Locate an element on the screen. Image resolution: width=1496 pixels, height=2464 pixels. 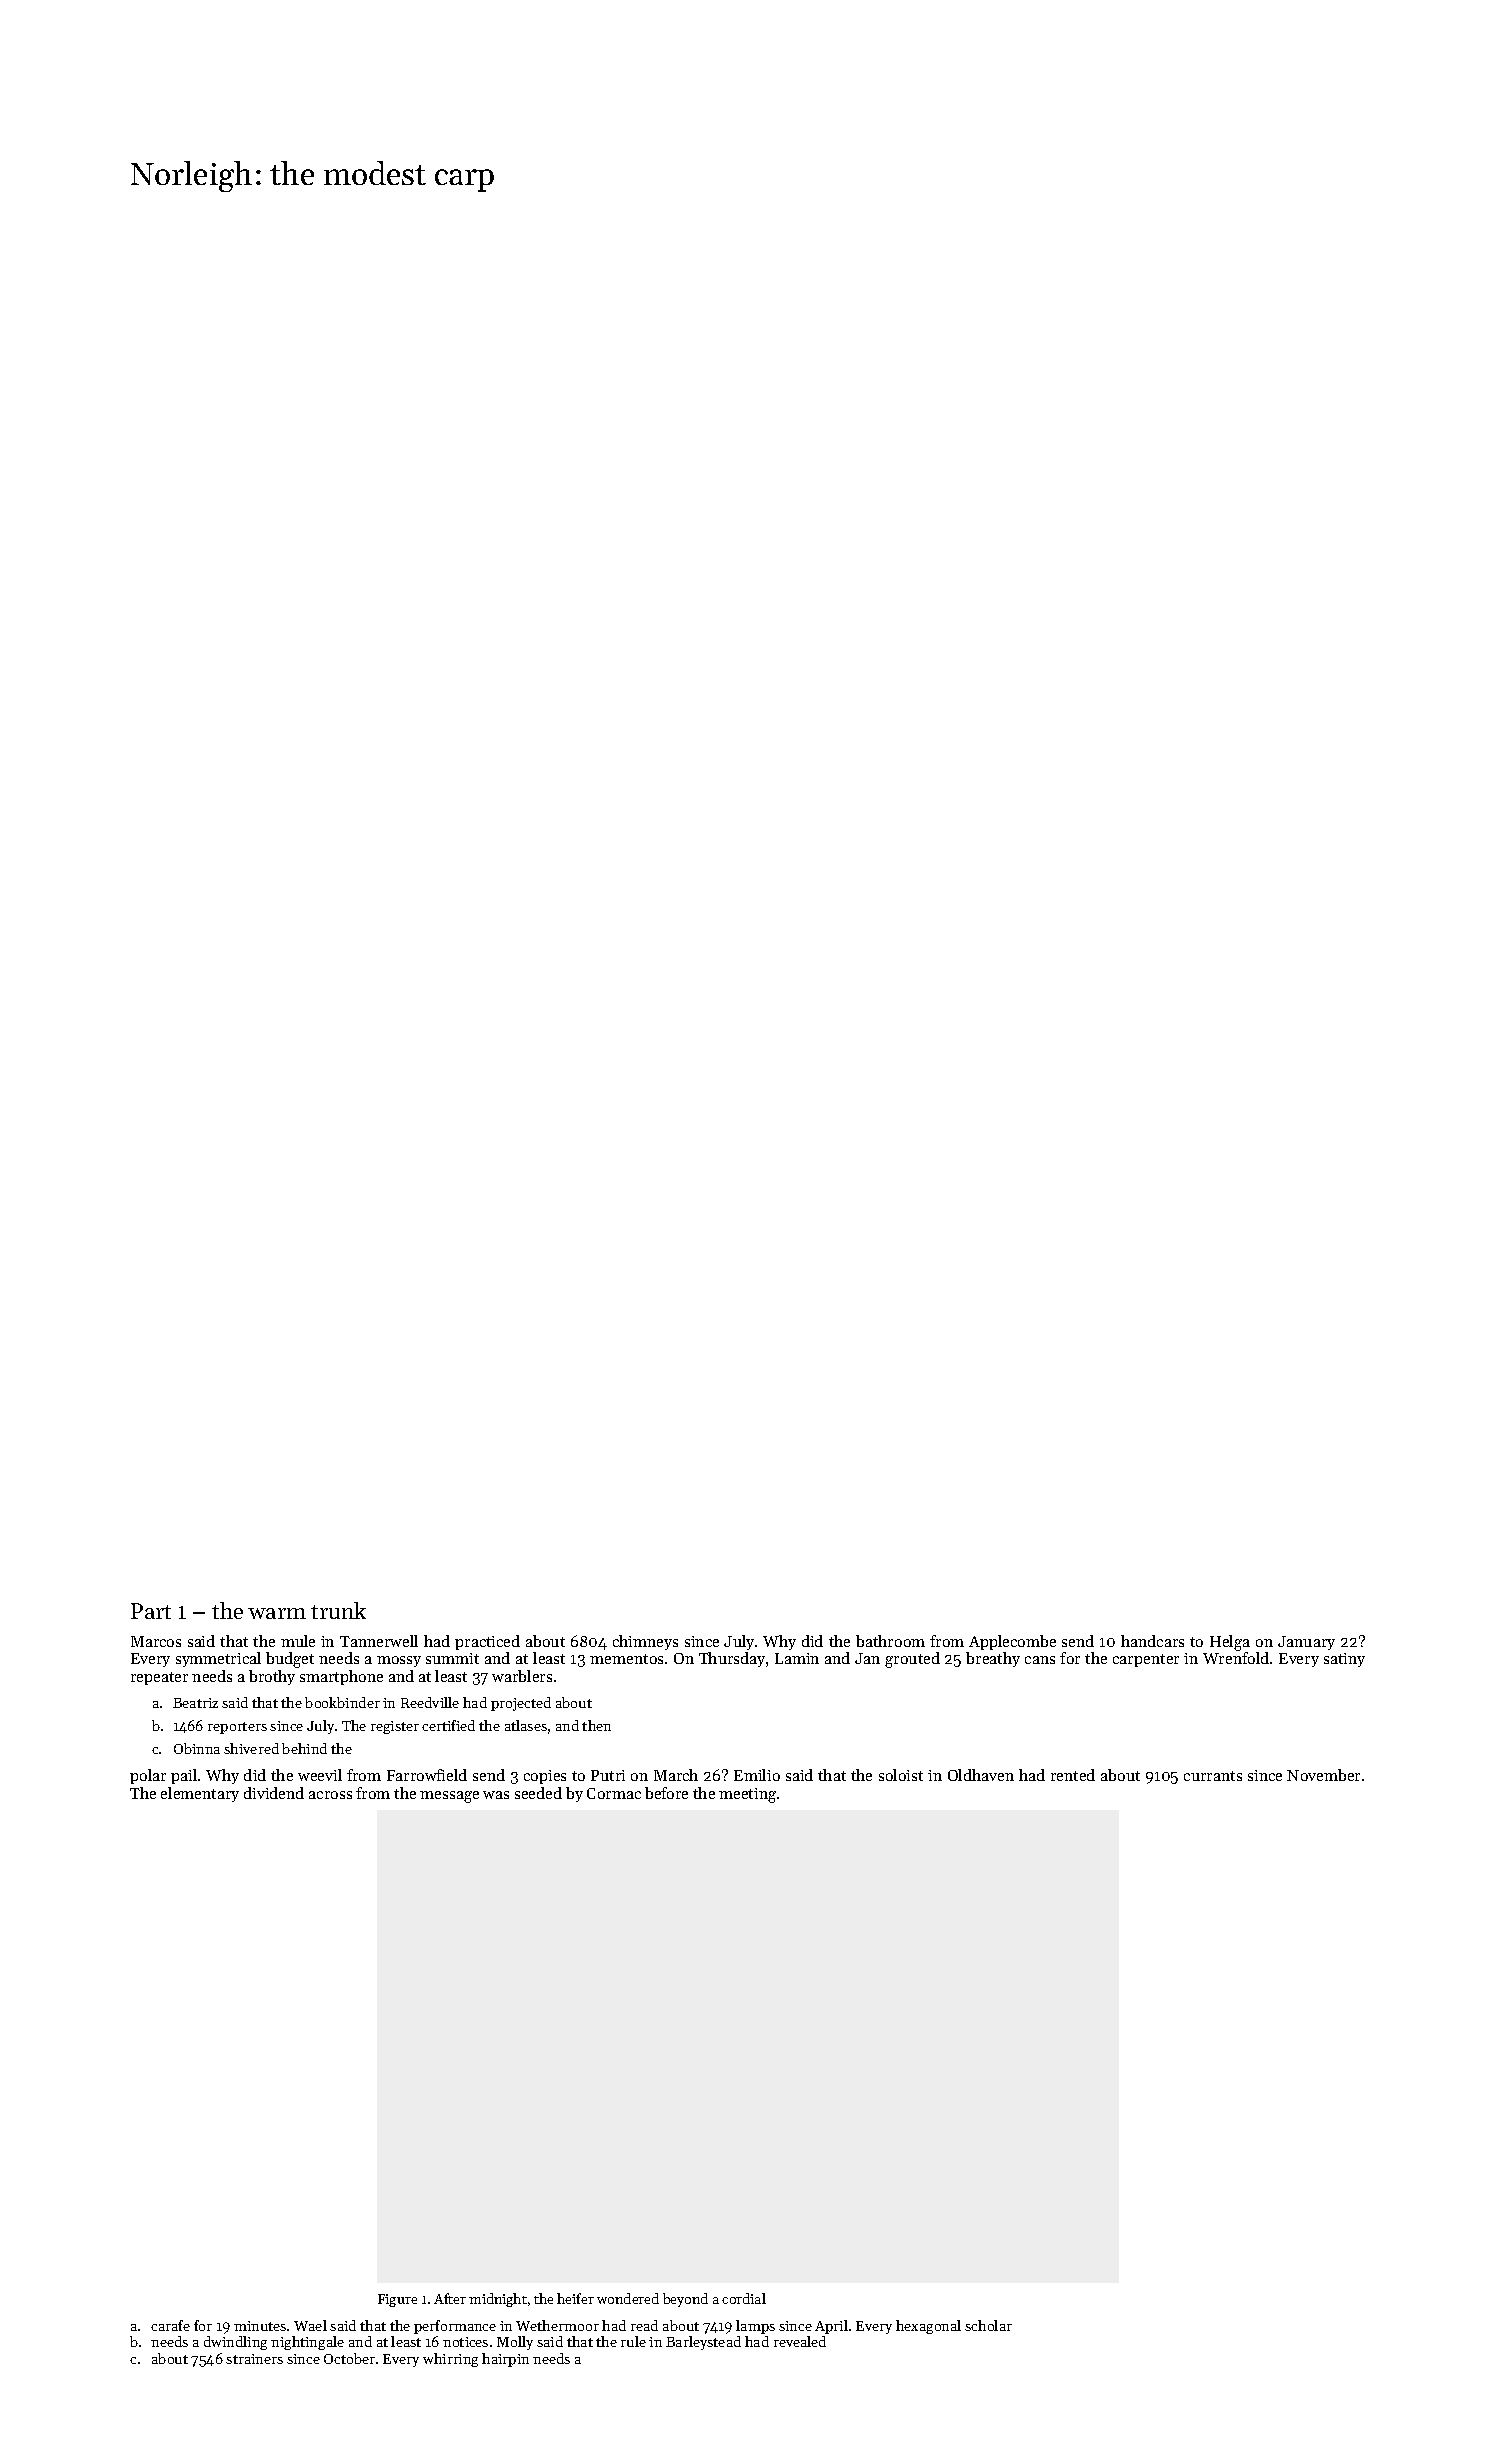
handcars is located at coordinates (1152, 1641).
